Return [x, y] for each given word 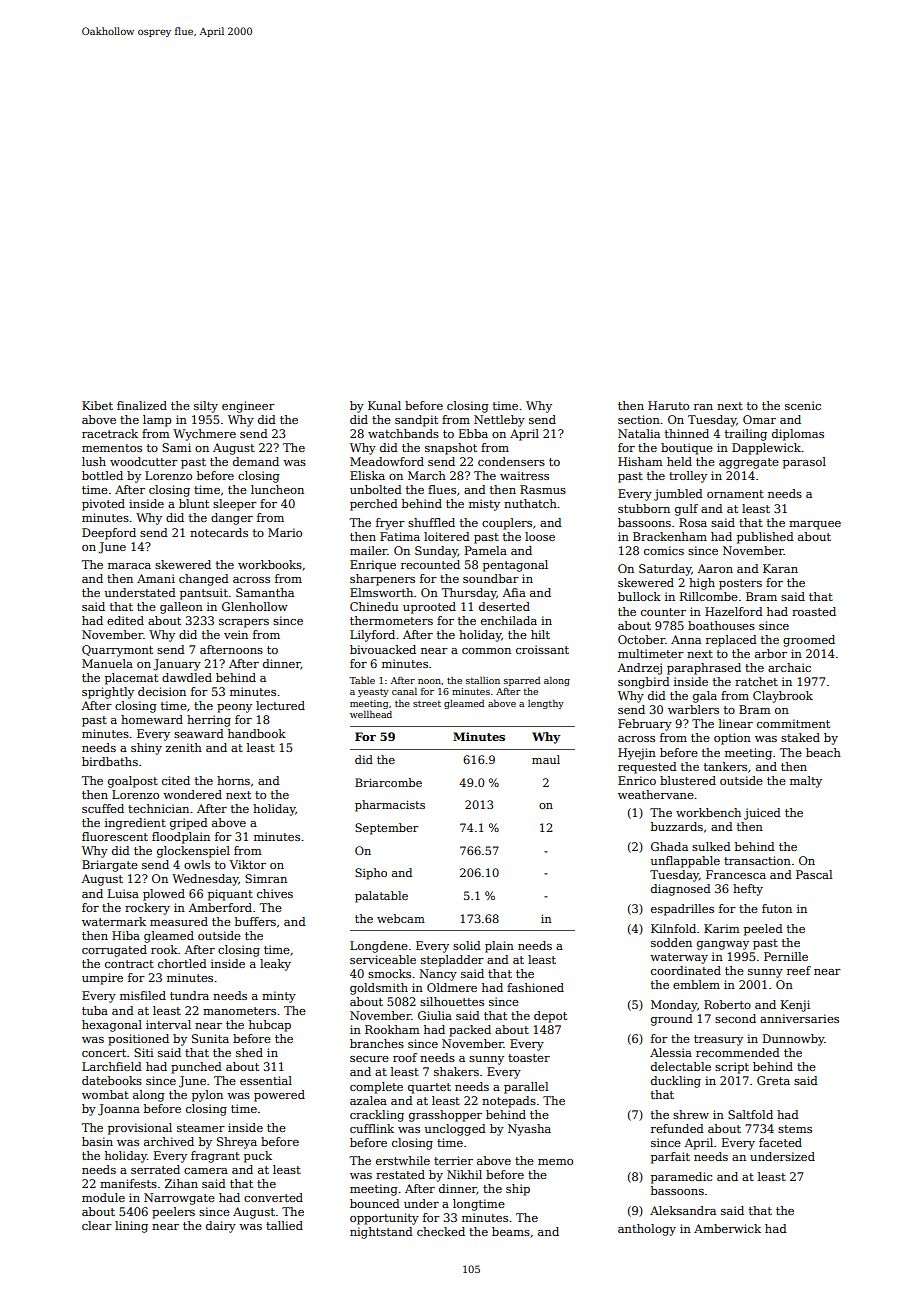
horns [233, 780]
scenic [803, 405]
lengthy [546, 704]
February [645, 725]
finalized [142, 405]
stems [795, 1129]
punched [196, 1068]
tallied [284, 1225]
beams [511, 1231]
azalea [368, 1100]
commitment [793, 723]
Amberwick [727, 1228]
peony [234, 708]
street [427, 704]
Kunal [384, 405]
